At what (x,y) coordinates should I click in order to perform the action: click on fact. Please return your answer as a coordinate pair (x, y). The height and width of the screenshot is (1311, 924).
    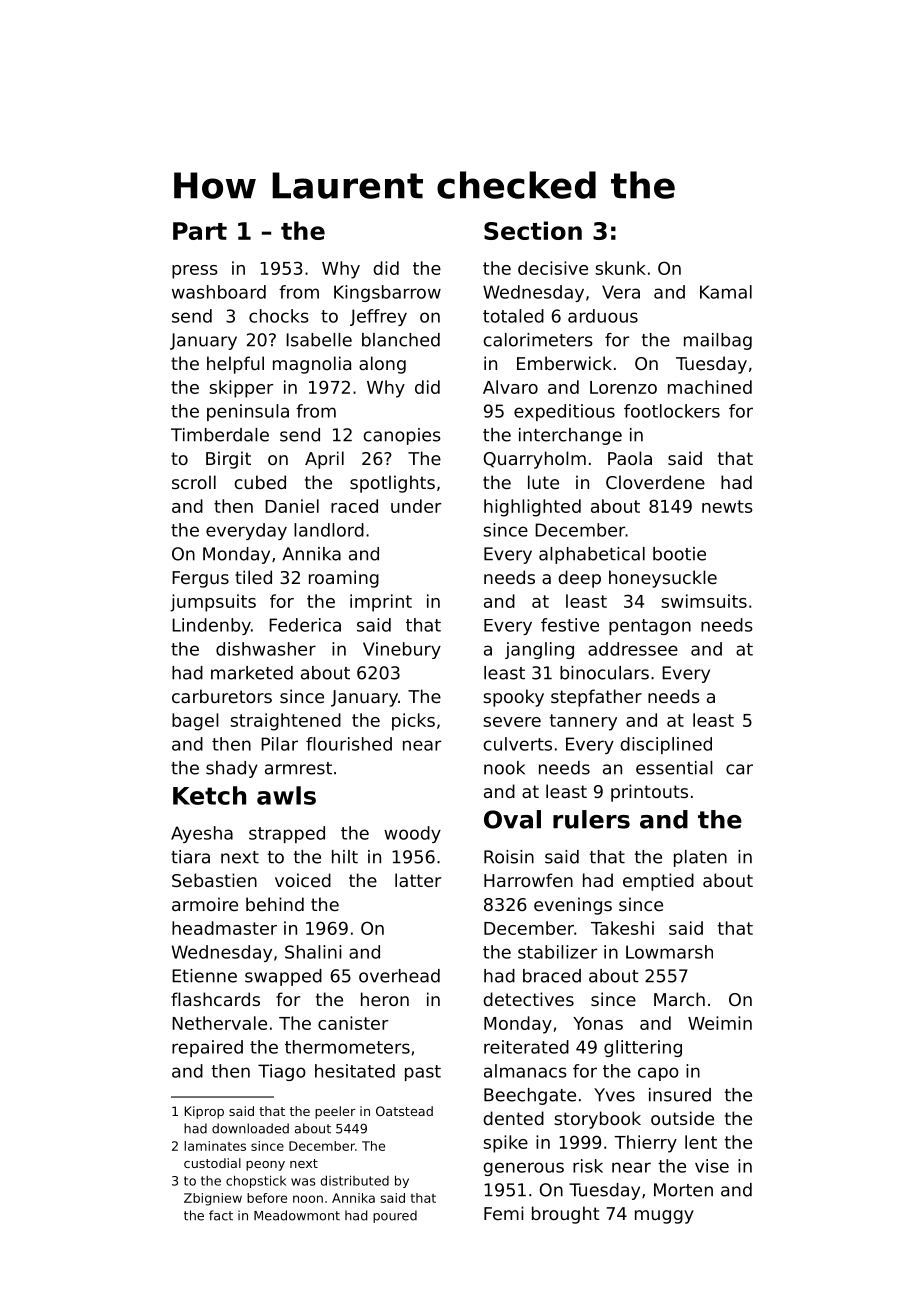
    Looking at the image, I should click on (221, 1215).
